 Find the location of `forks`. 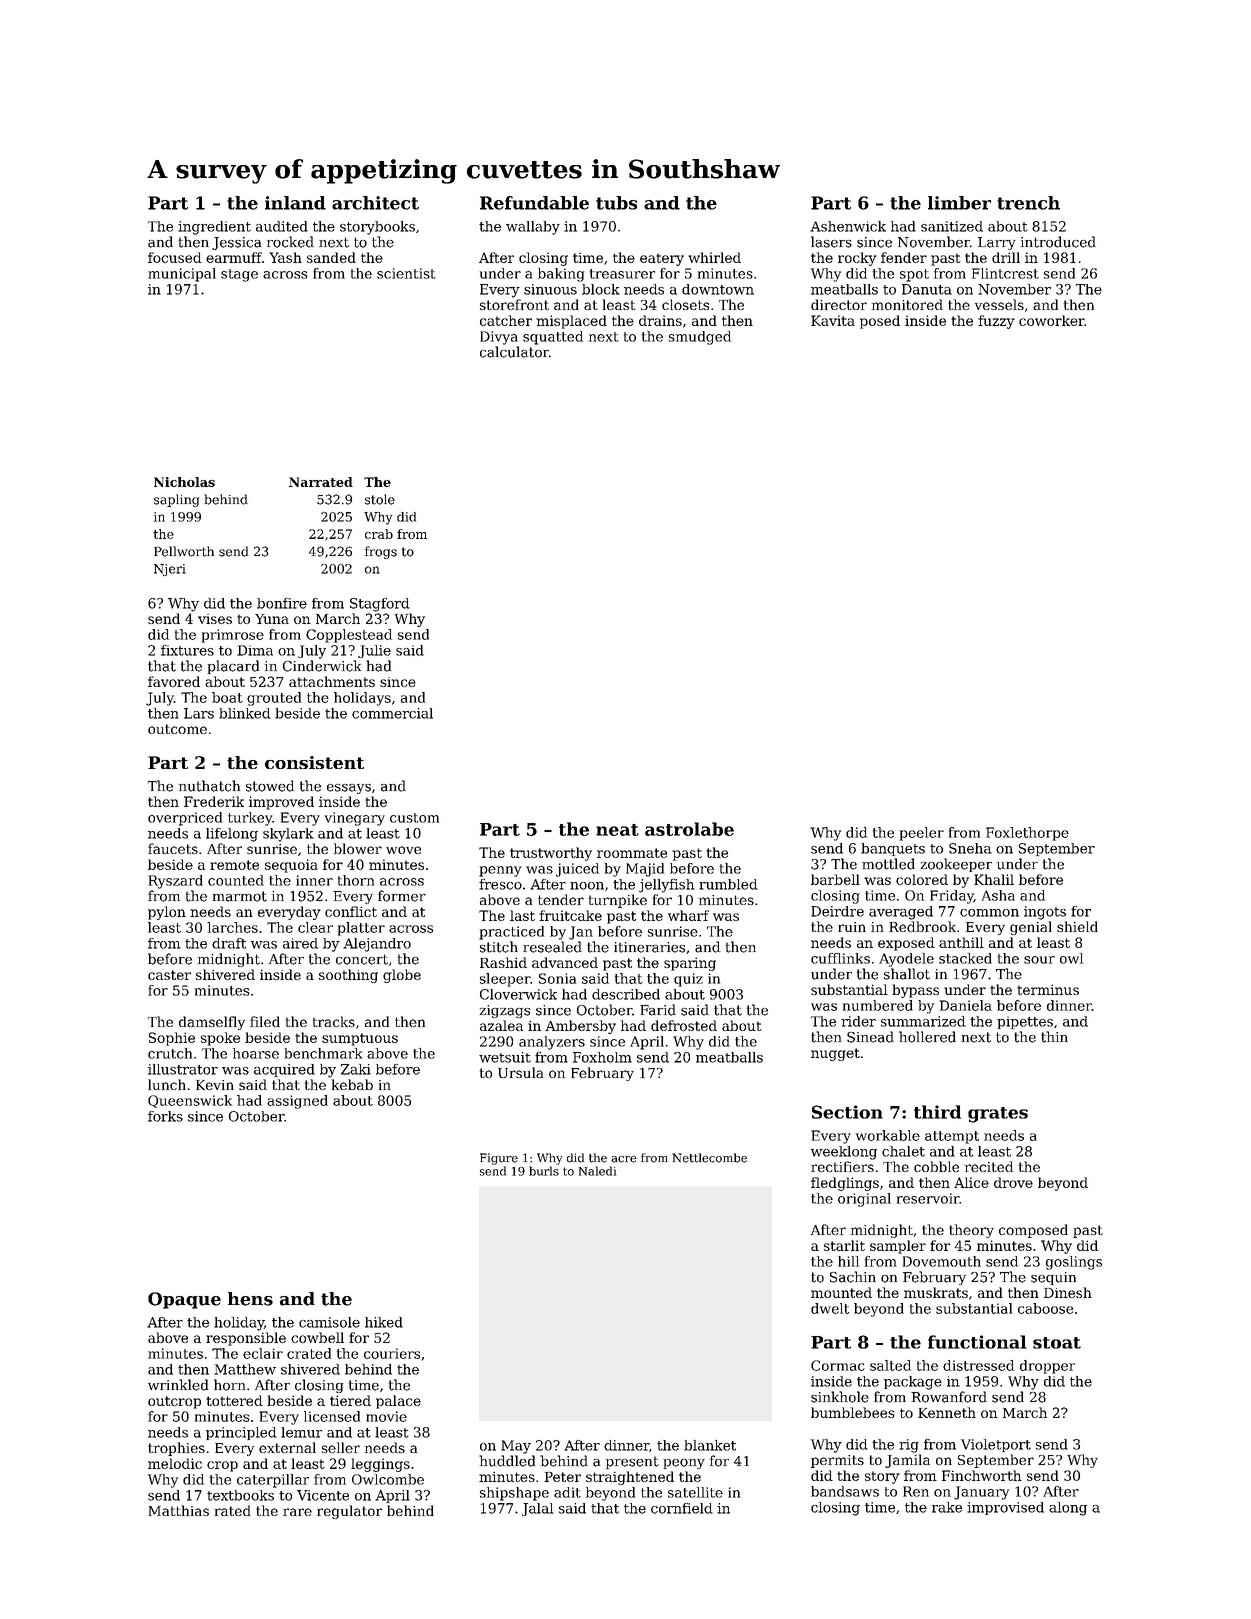

forks is located at coordinates (165, 1116).
